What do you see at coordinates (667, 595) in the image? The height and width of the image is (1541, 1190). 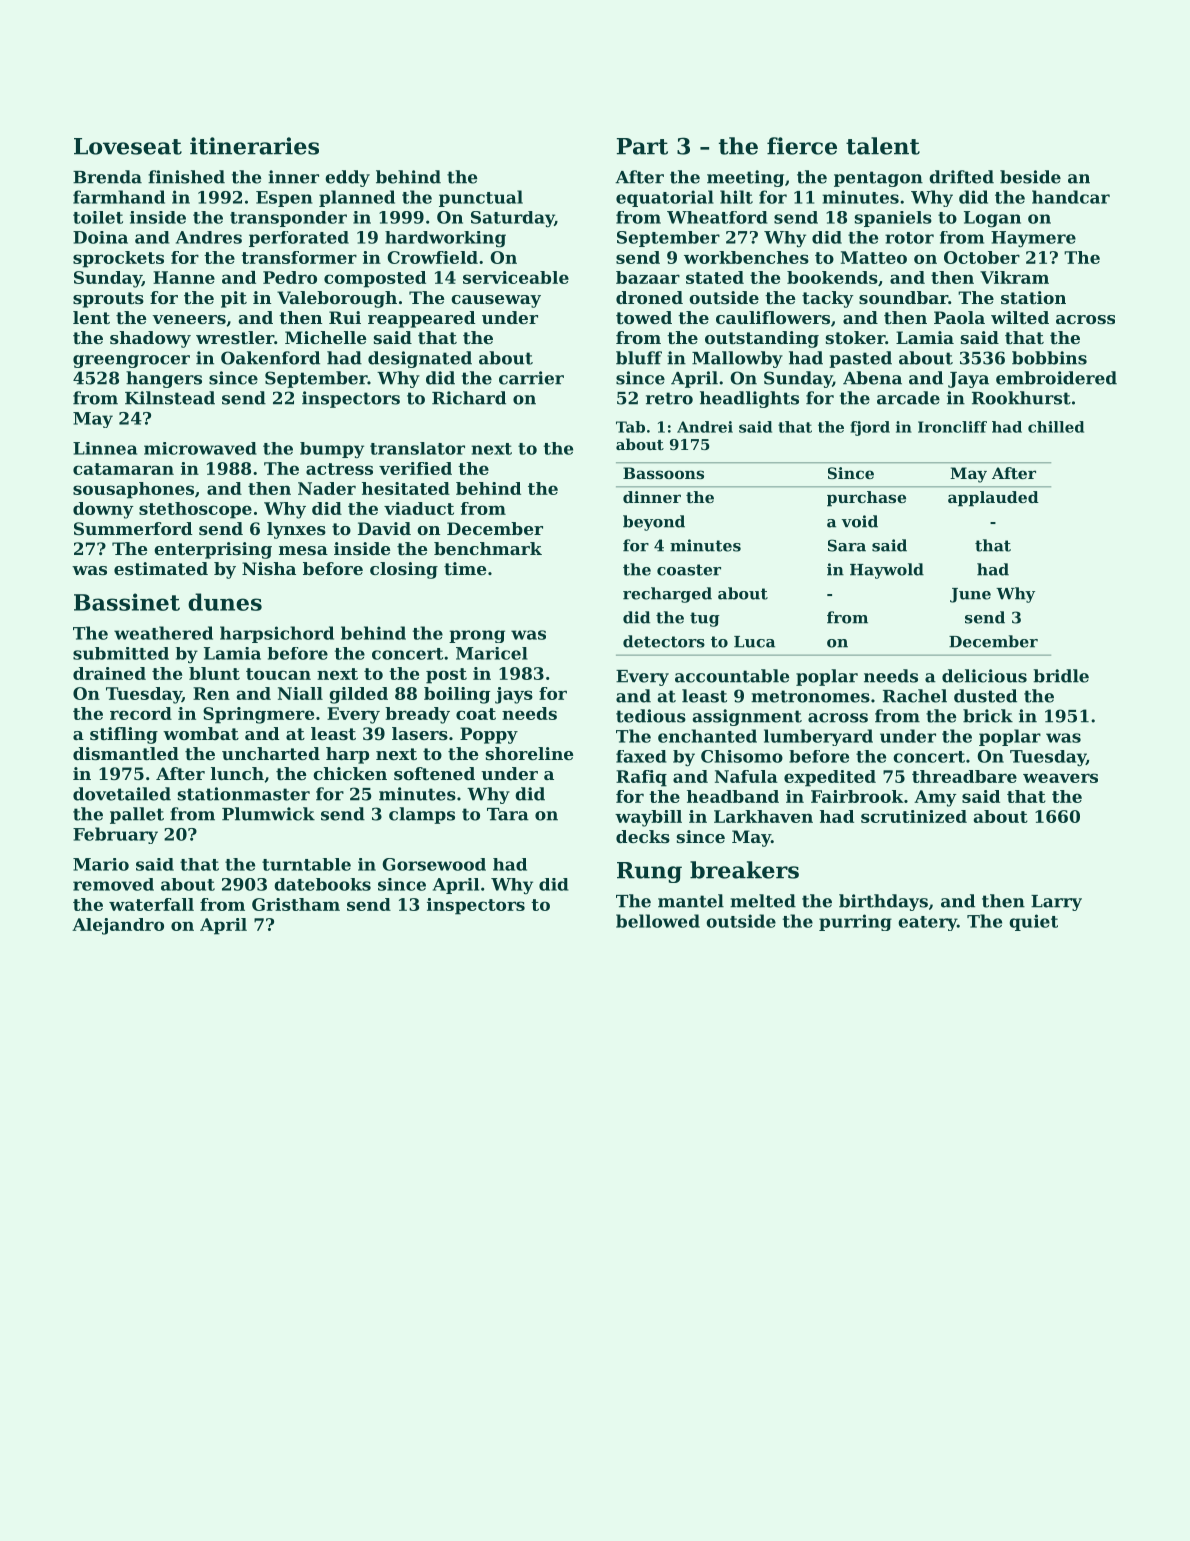 I see `recharged` at bounding box center [667, 595].
